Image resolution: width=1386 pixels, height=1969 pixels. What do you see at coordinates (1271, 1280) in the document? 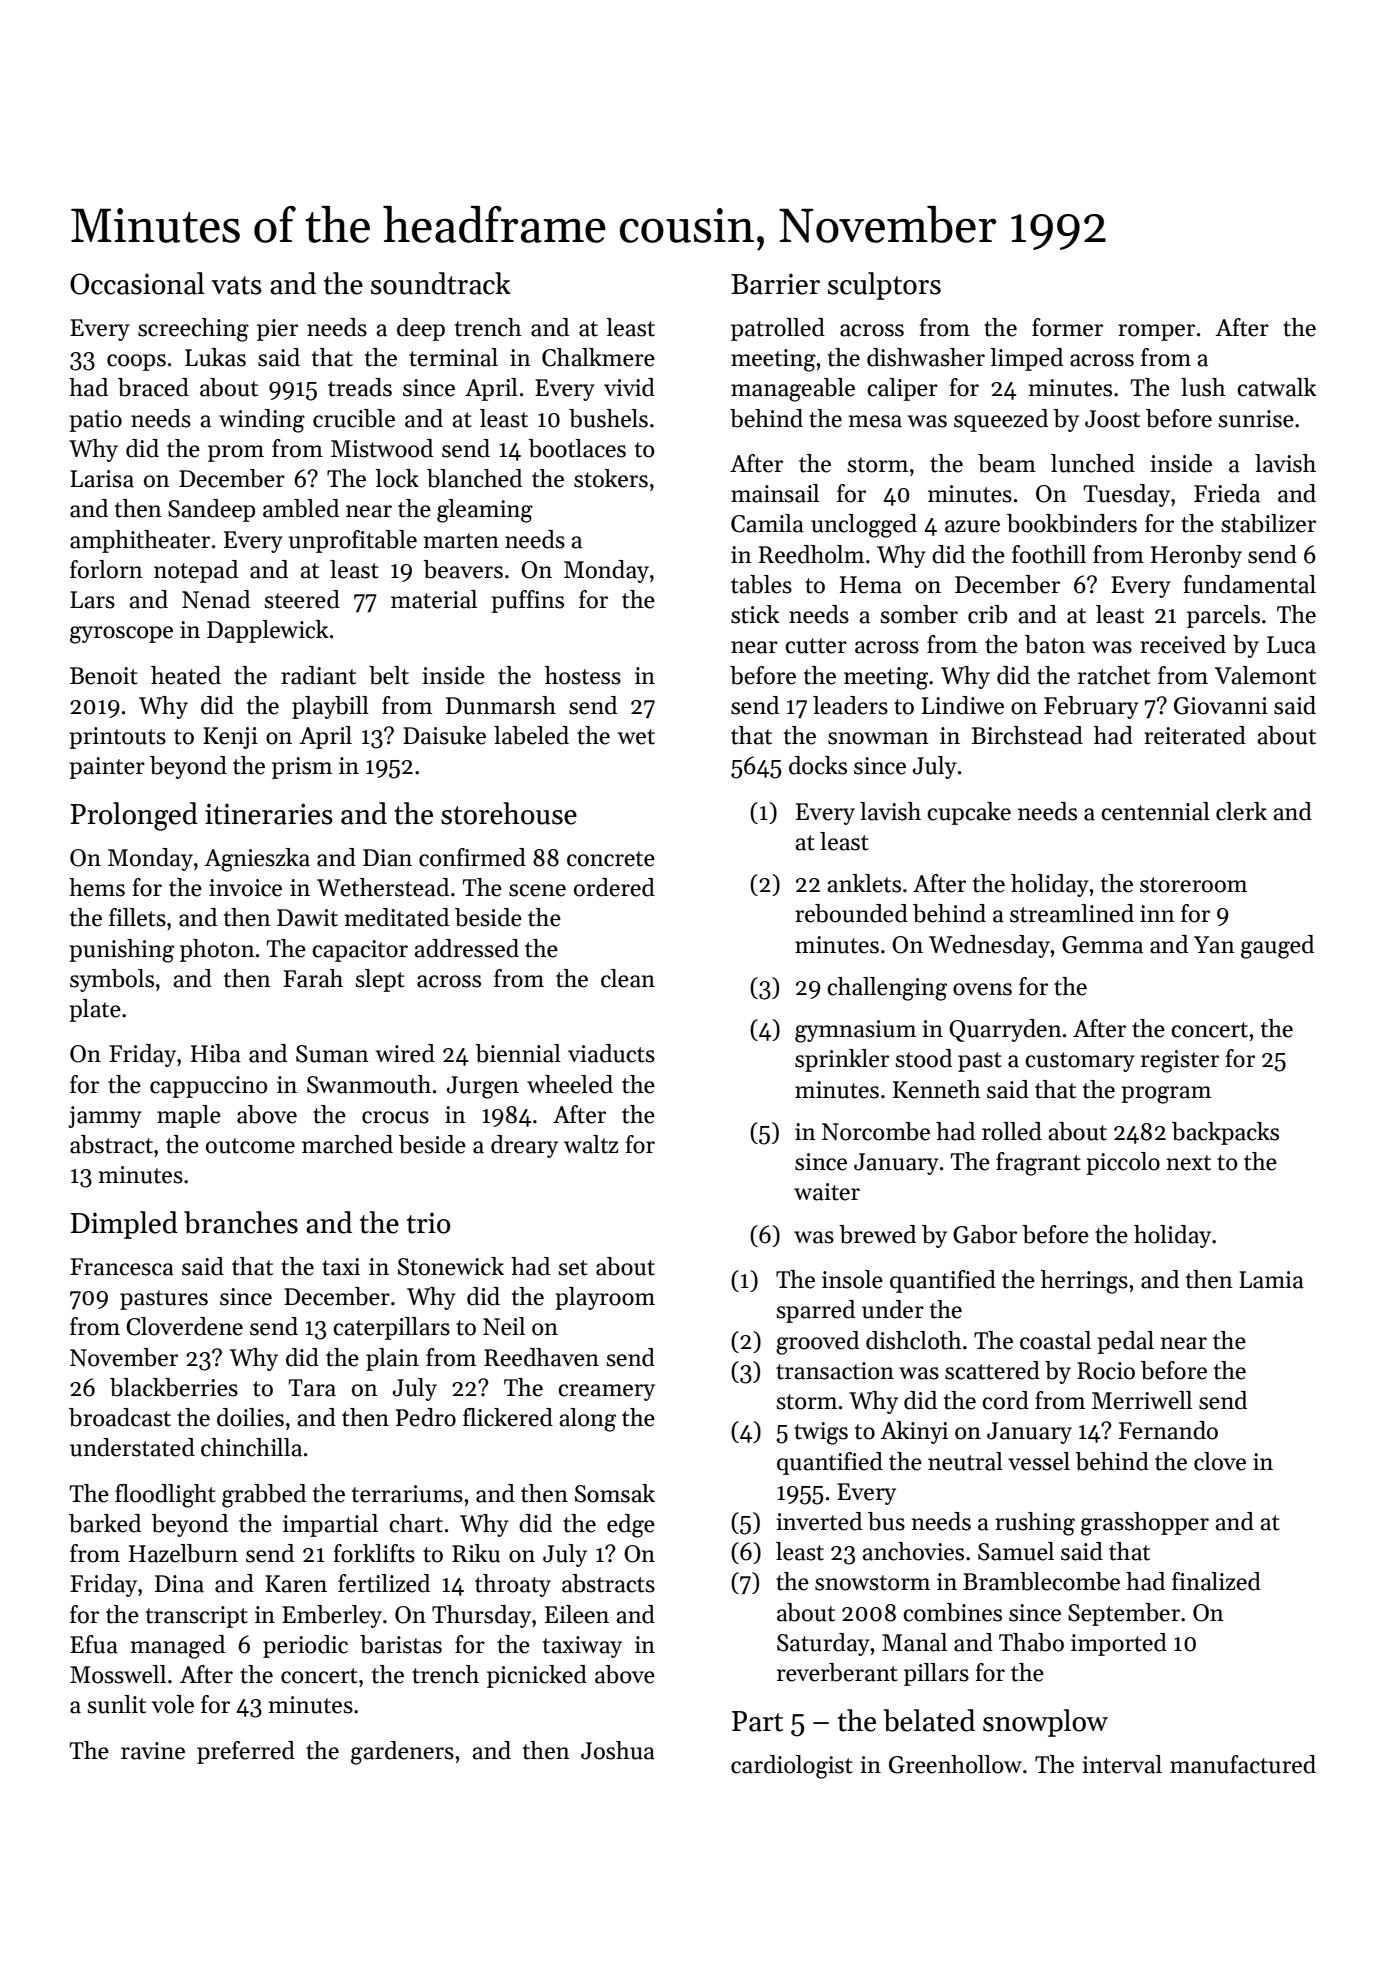
I see `Lamia` at bounding box center [1271, 1280].
